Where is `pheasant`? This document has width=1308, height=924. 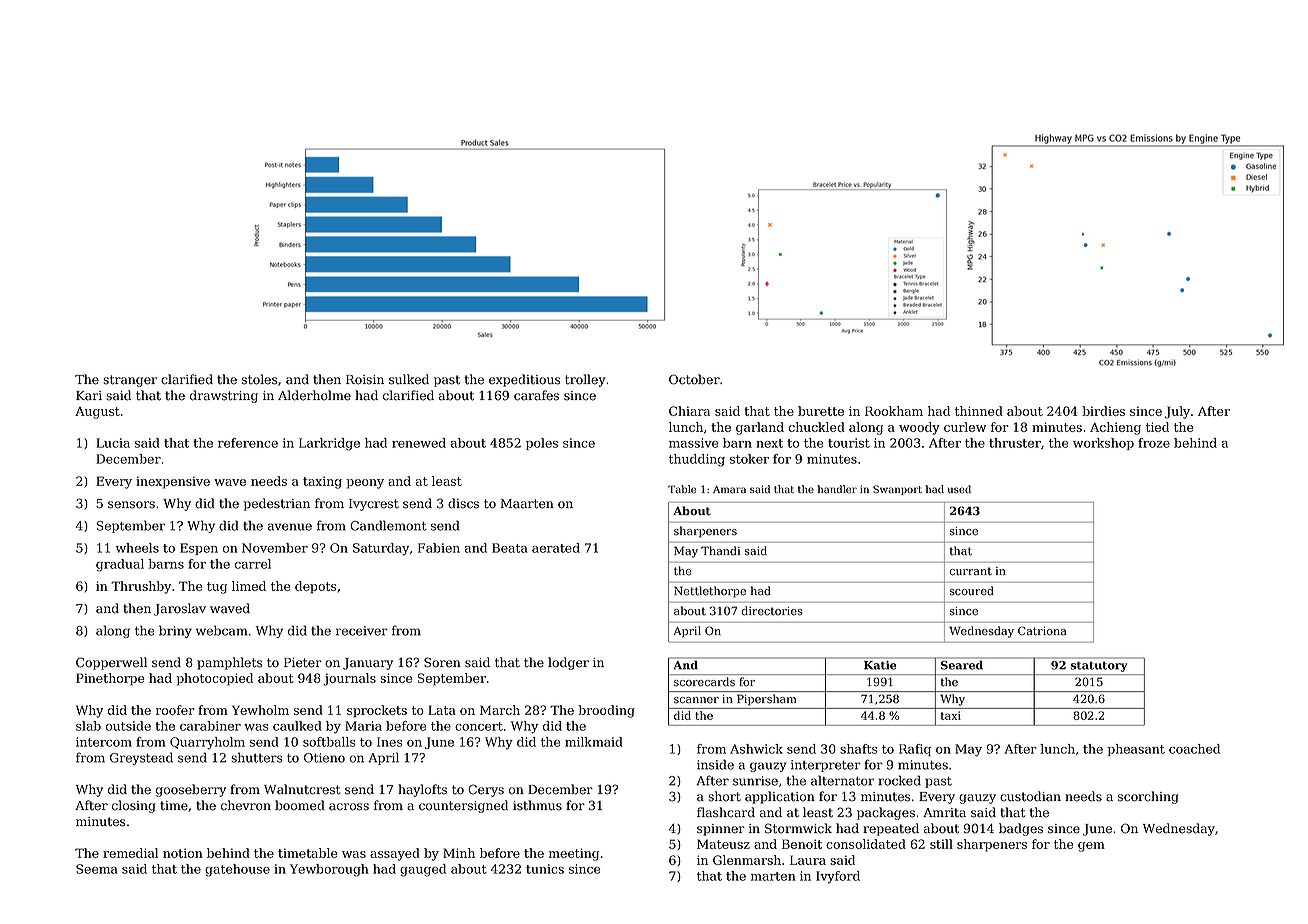 pheasant is located at coordinates (1136, 750).
